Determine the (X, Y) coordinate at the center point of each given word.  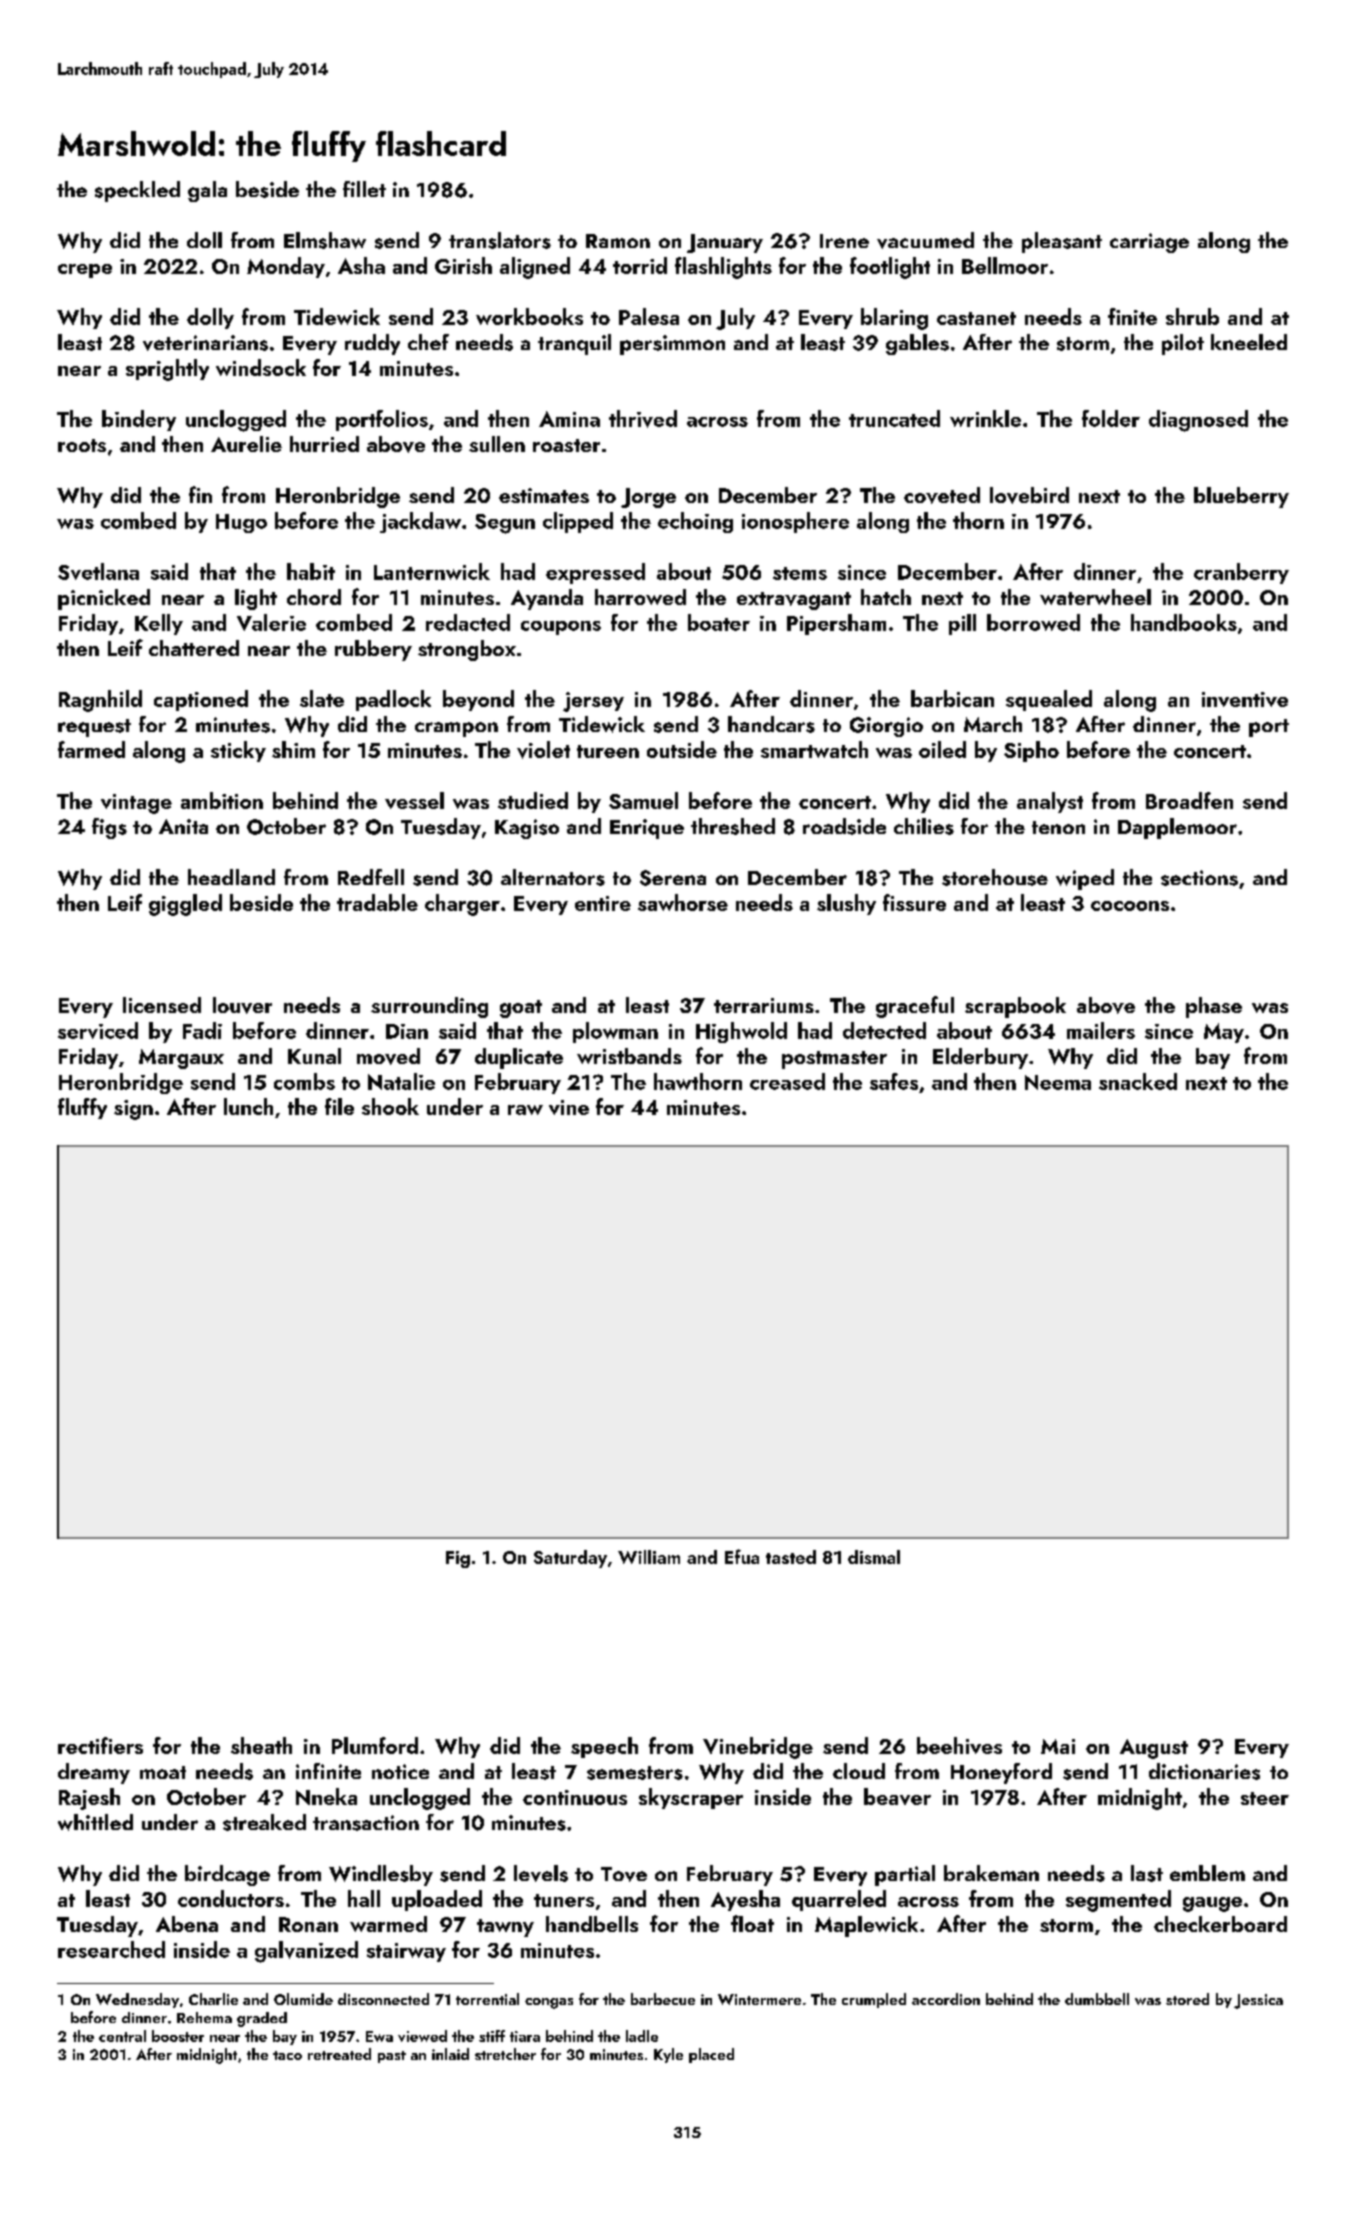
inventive (1245, 699)
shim (293, 749)
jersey (593, 702)
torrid (640, 265)
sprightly (167, 370)
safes (894, 1081)
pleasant (1062, 242)
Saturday (570, 1559)
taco (287, 2055)
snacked (1138, 1081)
